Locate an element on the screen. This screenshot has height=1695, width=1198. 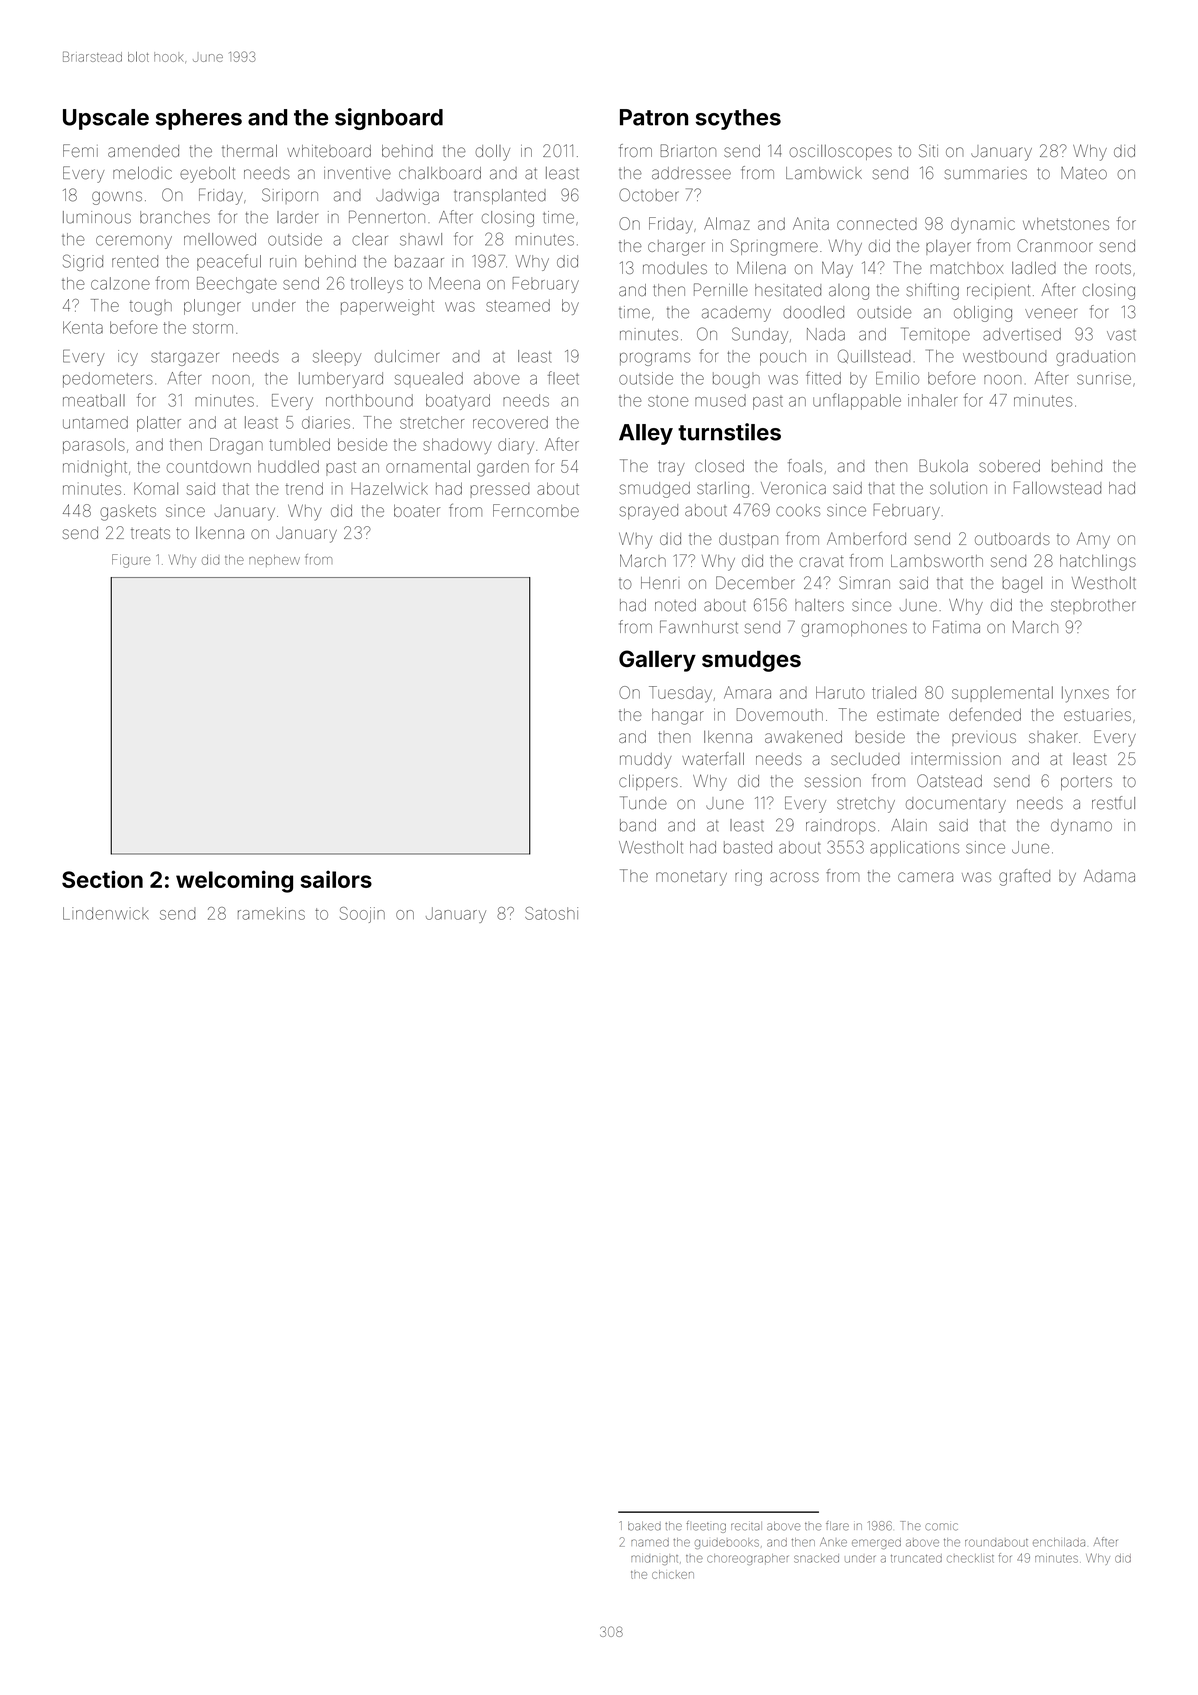
Mateo is located at coordinates (1084, 173).
